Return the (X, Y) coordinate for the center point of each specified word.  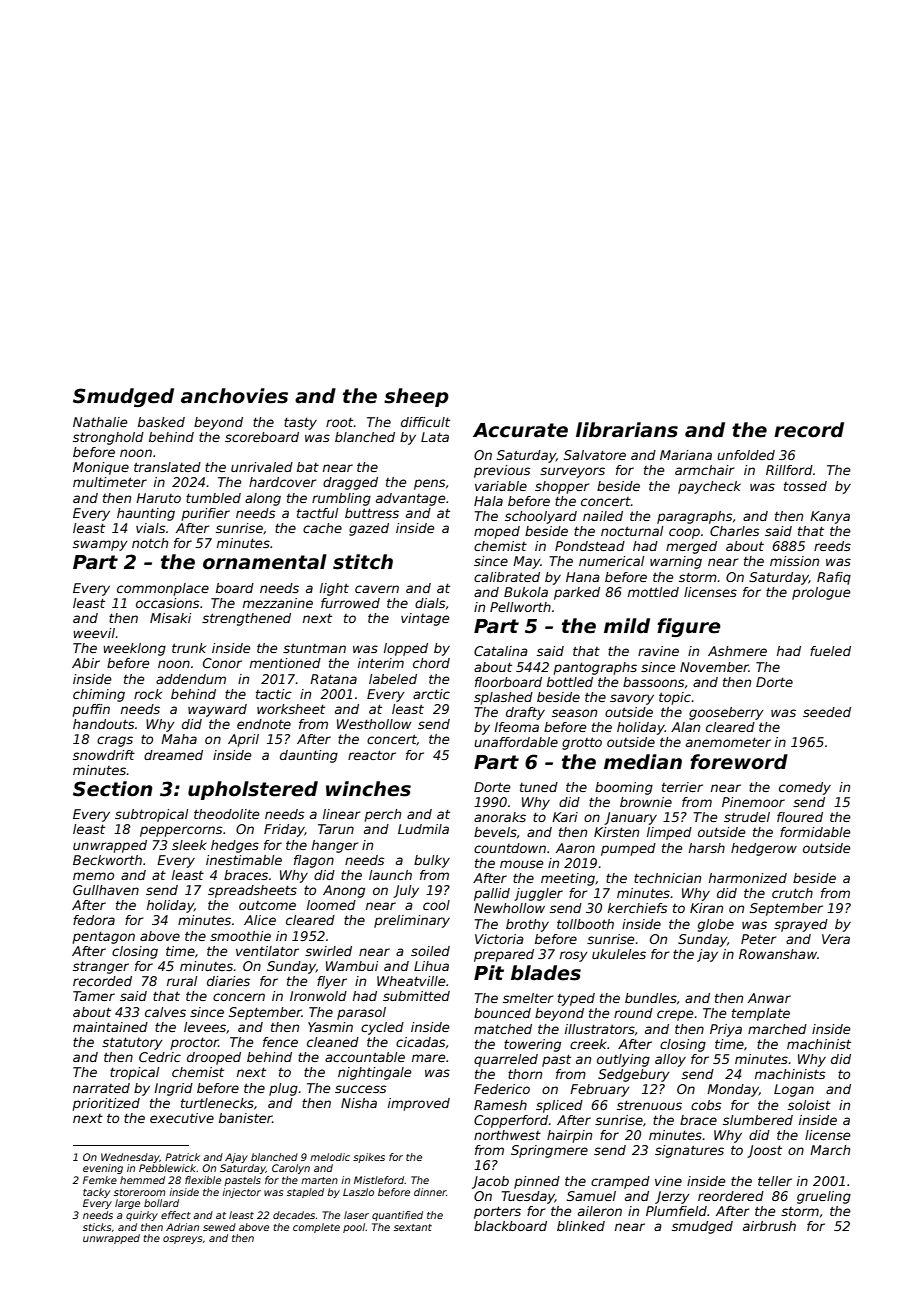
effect (176, 1215)
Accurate (520, 430)
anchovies (234, 396)
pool (354, 1228)
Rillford (789, 470)
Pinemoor (753, 802)
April (243, 740)
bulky (432, 861)
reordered (731, 1196)
